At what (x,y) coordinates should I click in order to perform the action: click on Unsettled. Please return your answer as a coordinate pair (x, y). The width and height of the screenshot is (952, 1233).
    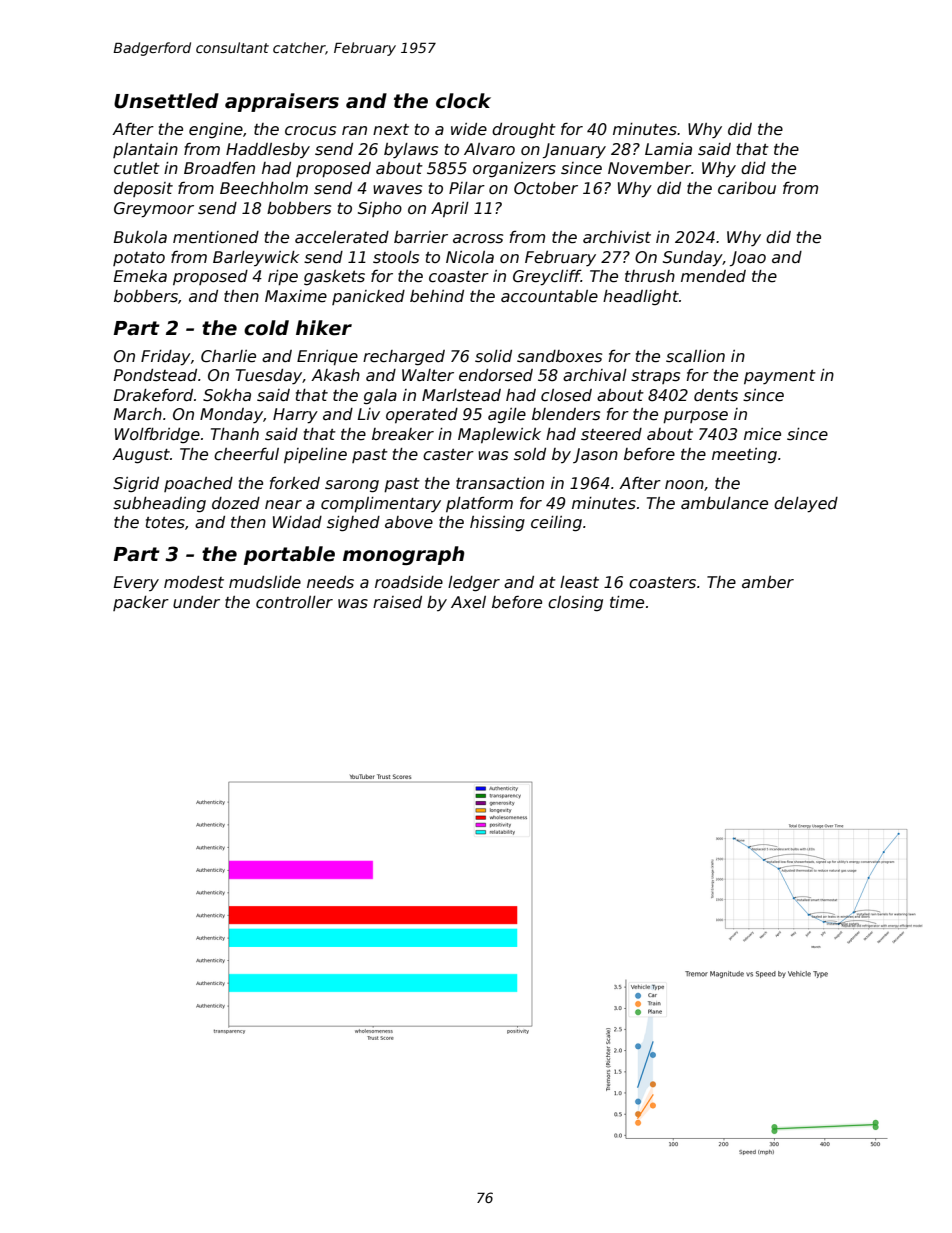
    Looking at the image, I should click on (166, 101).
